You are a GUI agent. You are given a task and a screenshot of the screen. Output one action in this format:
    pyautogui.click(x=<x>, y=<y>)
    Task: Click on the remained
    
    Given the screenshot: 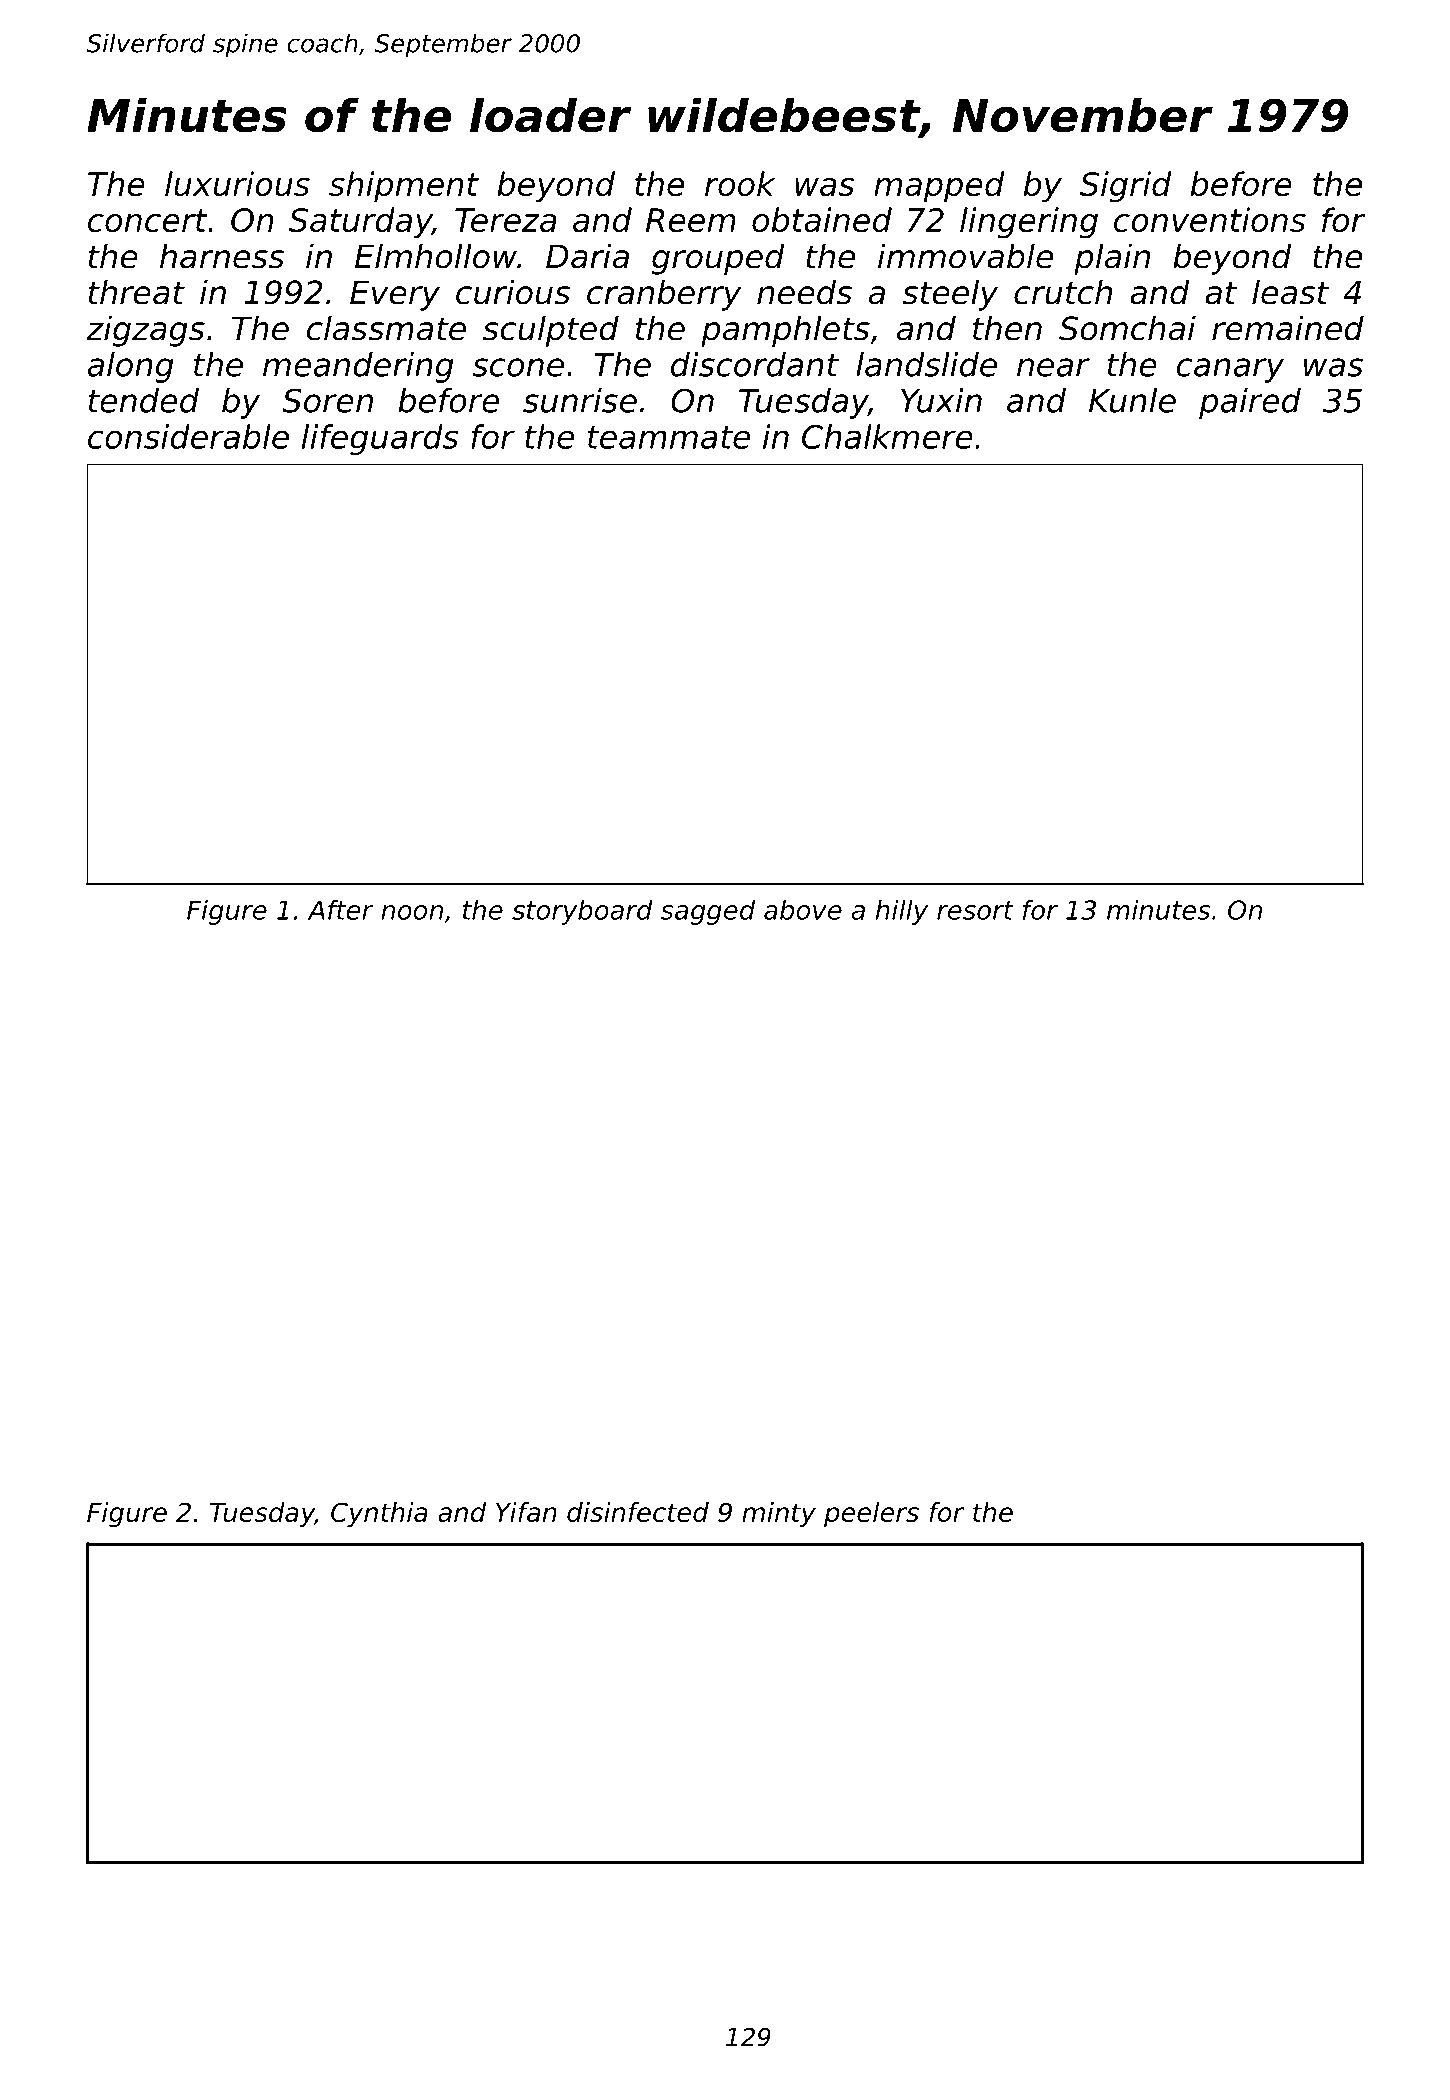 What is the action you would take?
    pyautogui.click(x=1288, y=328)
